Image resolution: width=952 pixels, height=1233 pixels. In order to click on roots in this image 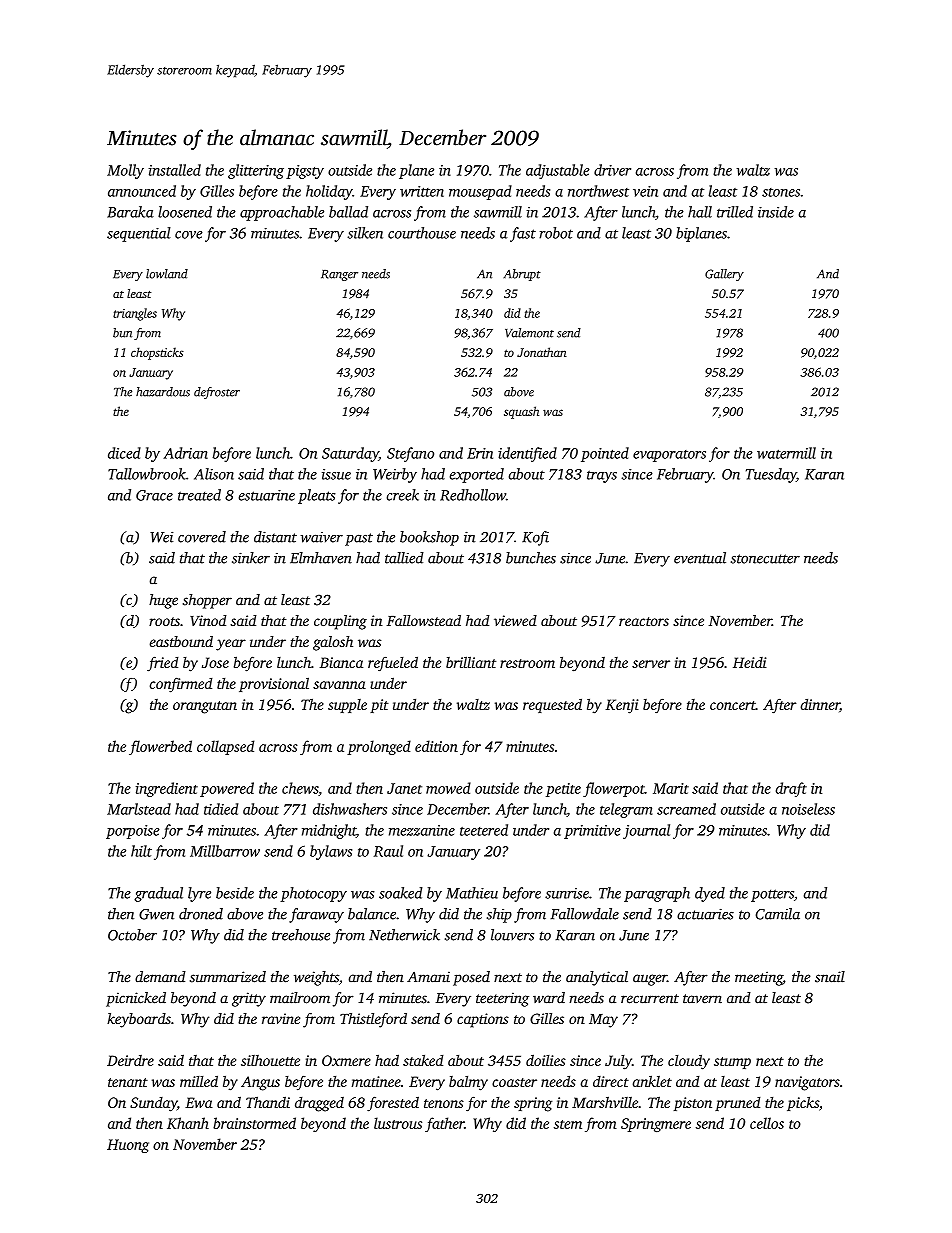, I will do `click(164, 621)`.
